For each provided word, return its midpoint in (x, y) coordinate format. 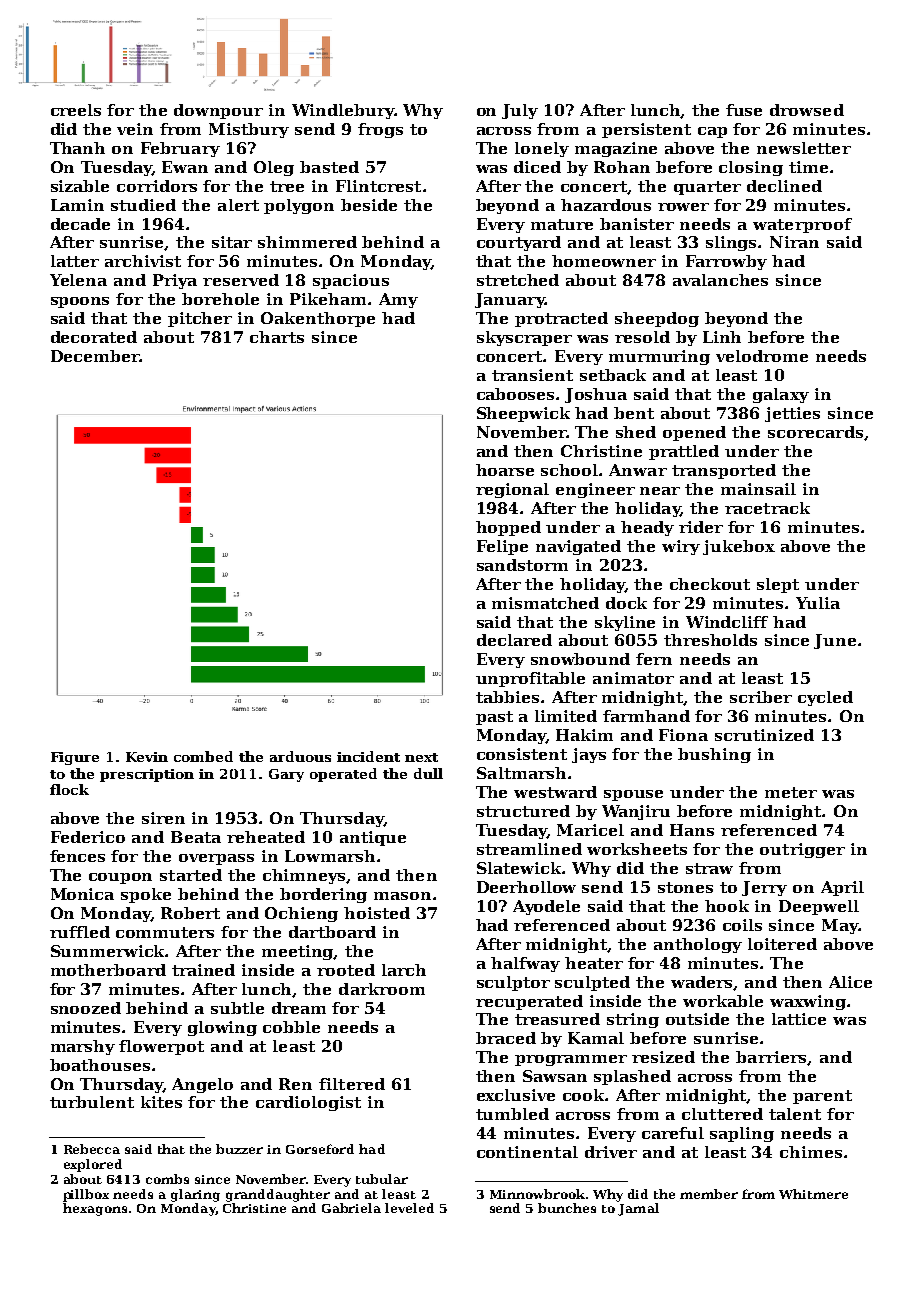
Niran (794, 242)
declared (514, 640)
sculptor (513, 983)
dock (626, 603)
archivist (143, 261)
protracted (561, 319)
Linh (722, 337)
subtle (237, 1008)
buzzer (239, 1149)
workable (723, 1001)
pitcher (200, 319)
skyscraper (524, 338)
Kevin (147, 757)
